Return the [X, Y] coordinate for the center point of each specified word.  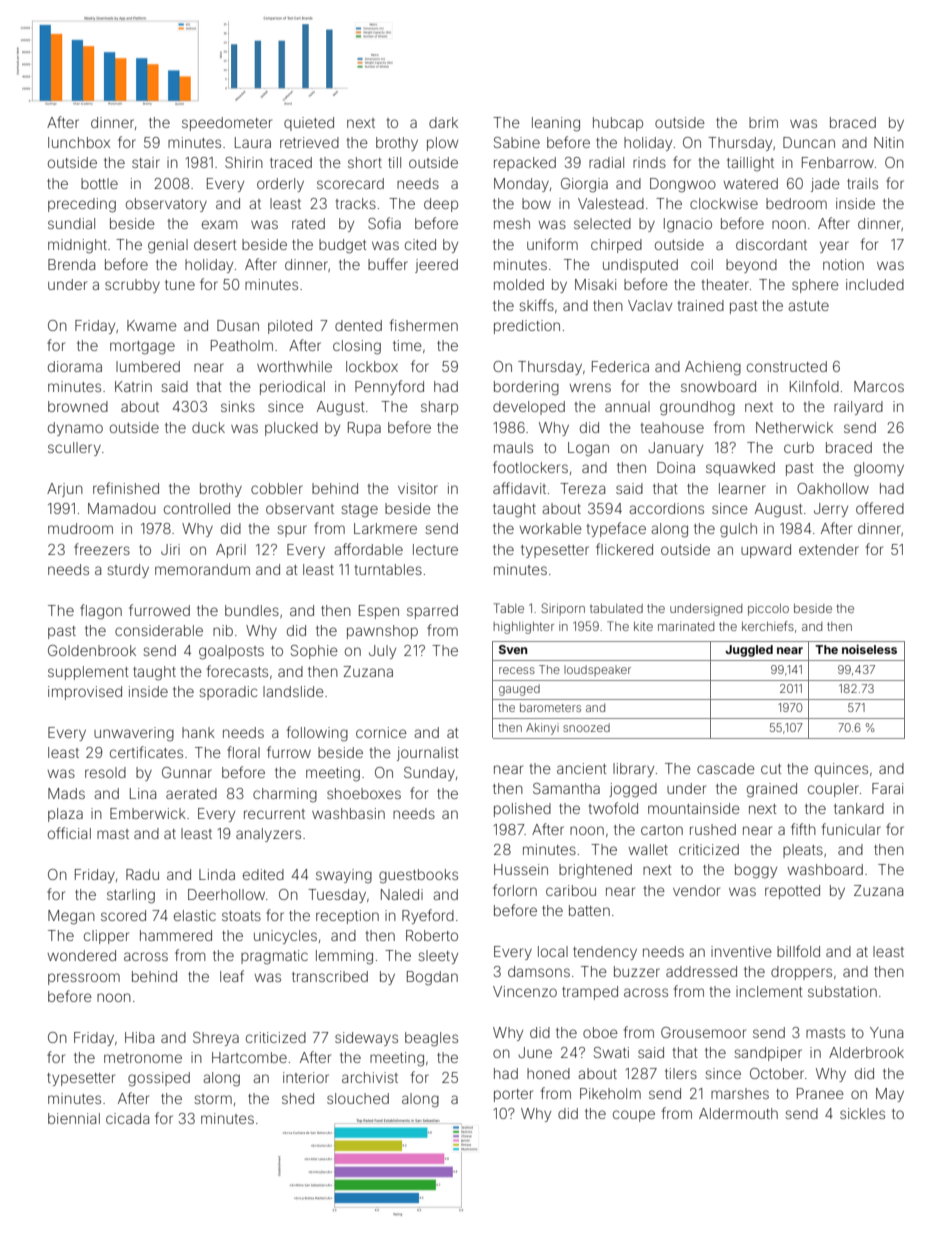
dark [443, 122]
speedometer [227, 124]
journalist [428, 754]
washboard [825, 869]
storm [213, 1099]
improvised [85, 693]
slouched [358, 1098]
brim [763, 122]
